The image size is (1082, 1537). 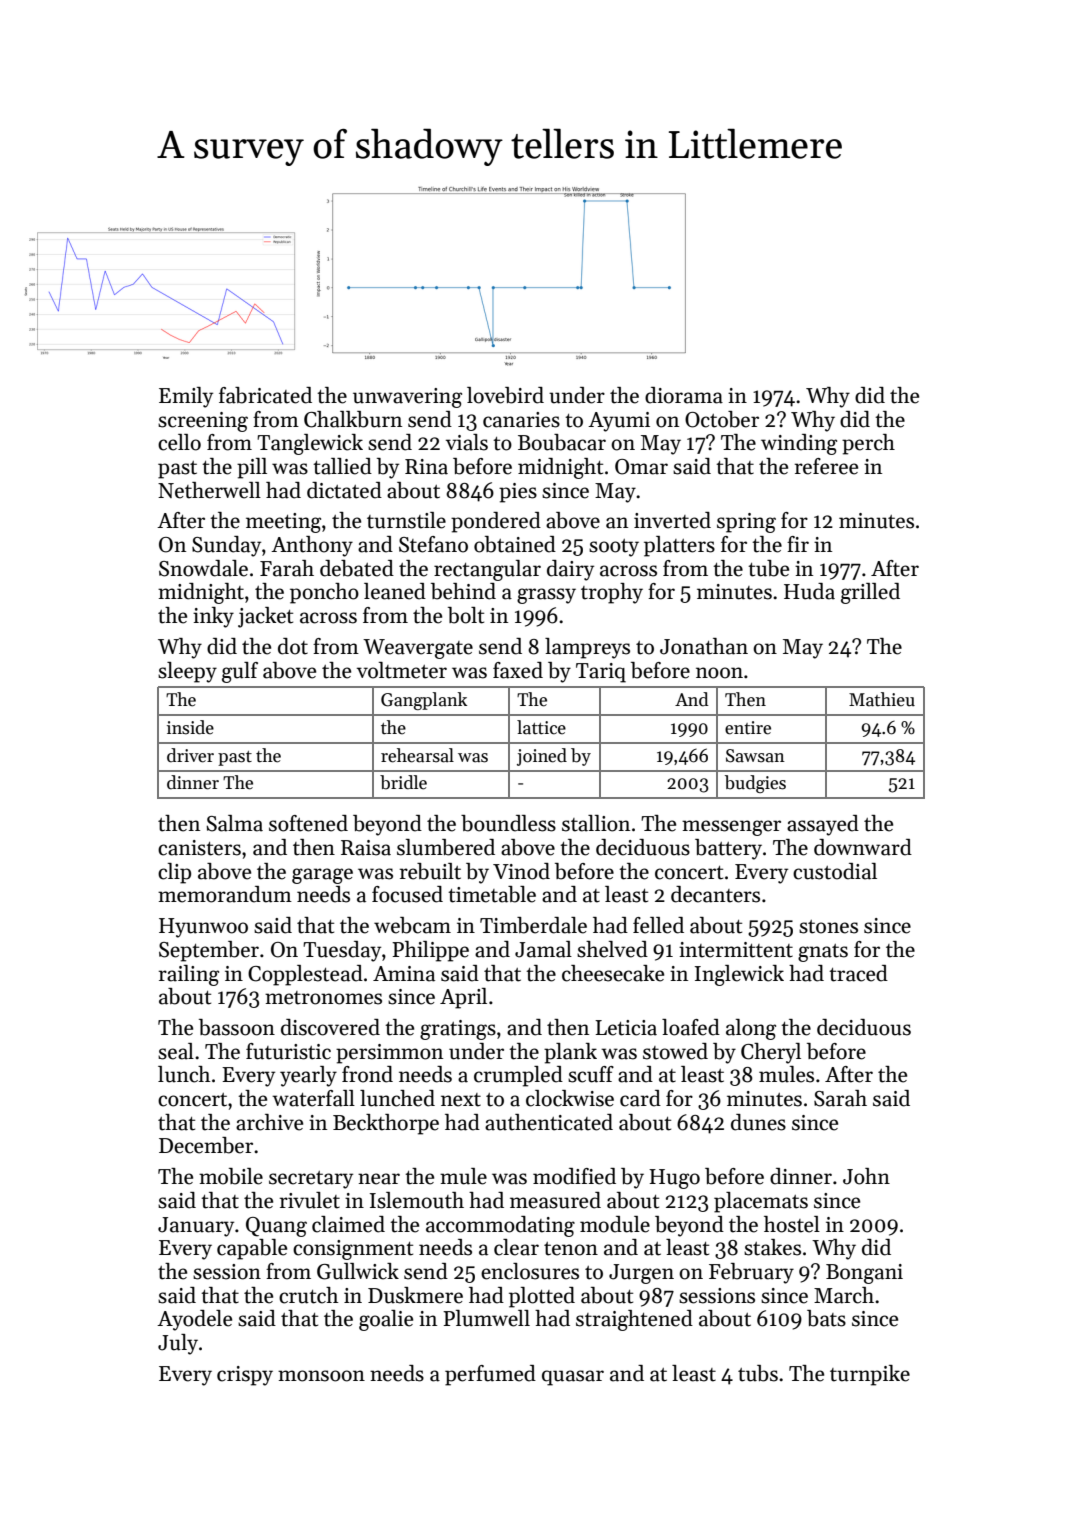 I want to click on fabricated, so click(x=265, y=395).
